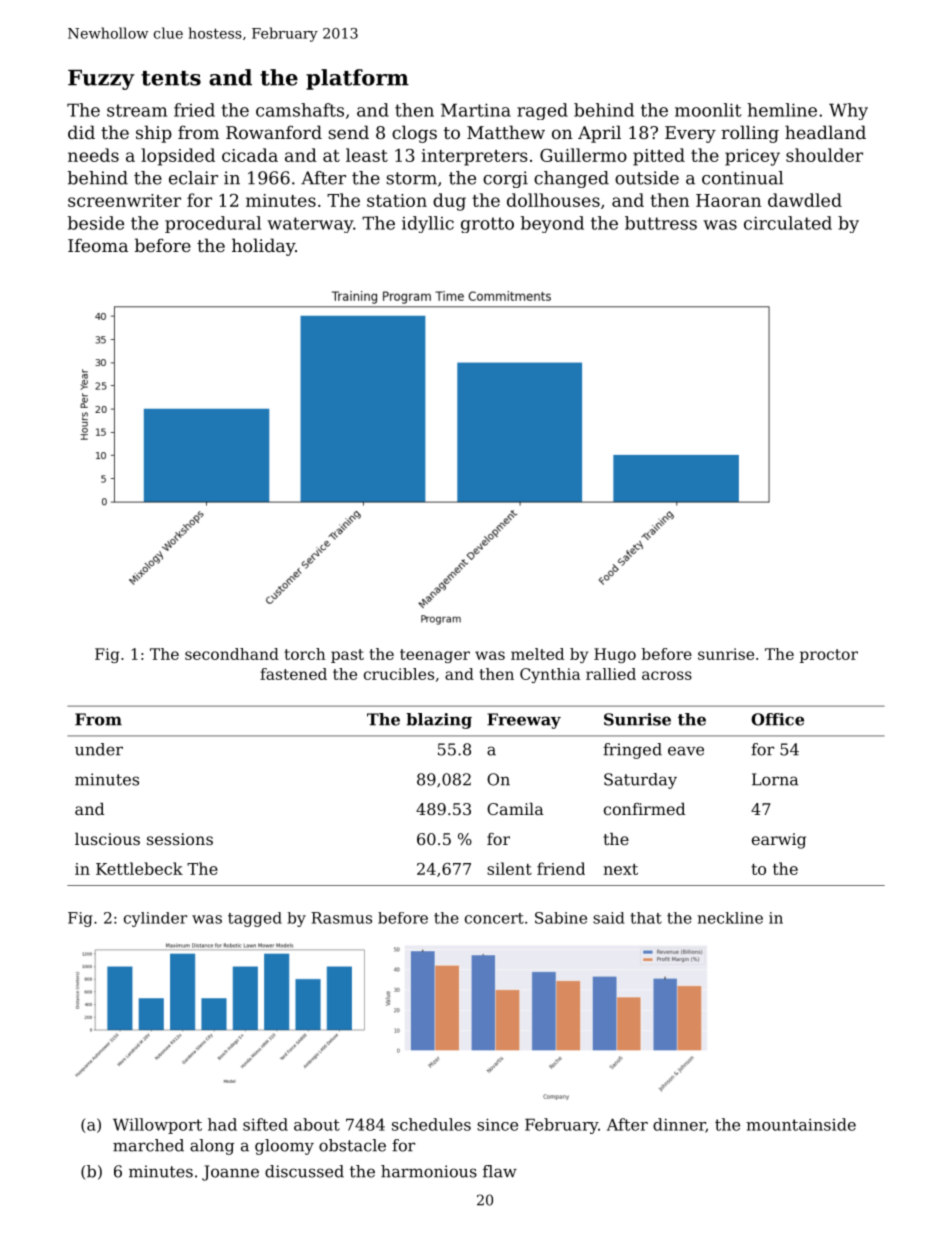 The height and width of the screenshot is (1233, 952). I want to click on moonlit, so click(708, 110).
